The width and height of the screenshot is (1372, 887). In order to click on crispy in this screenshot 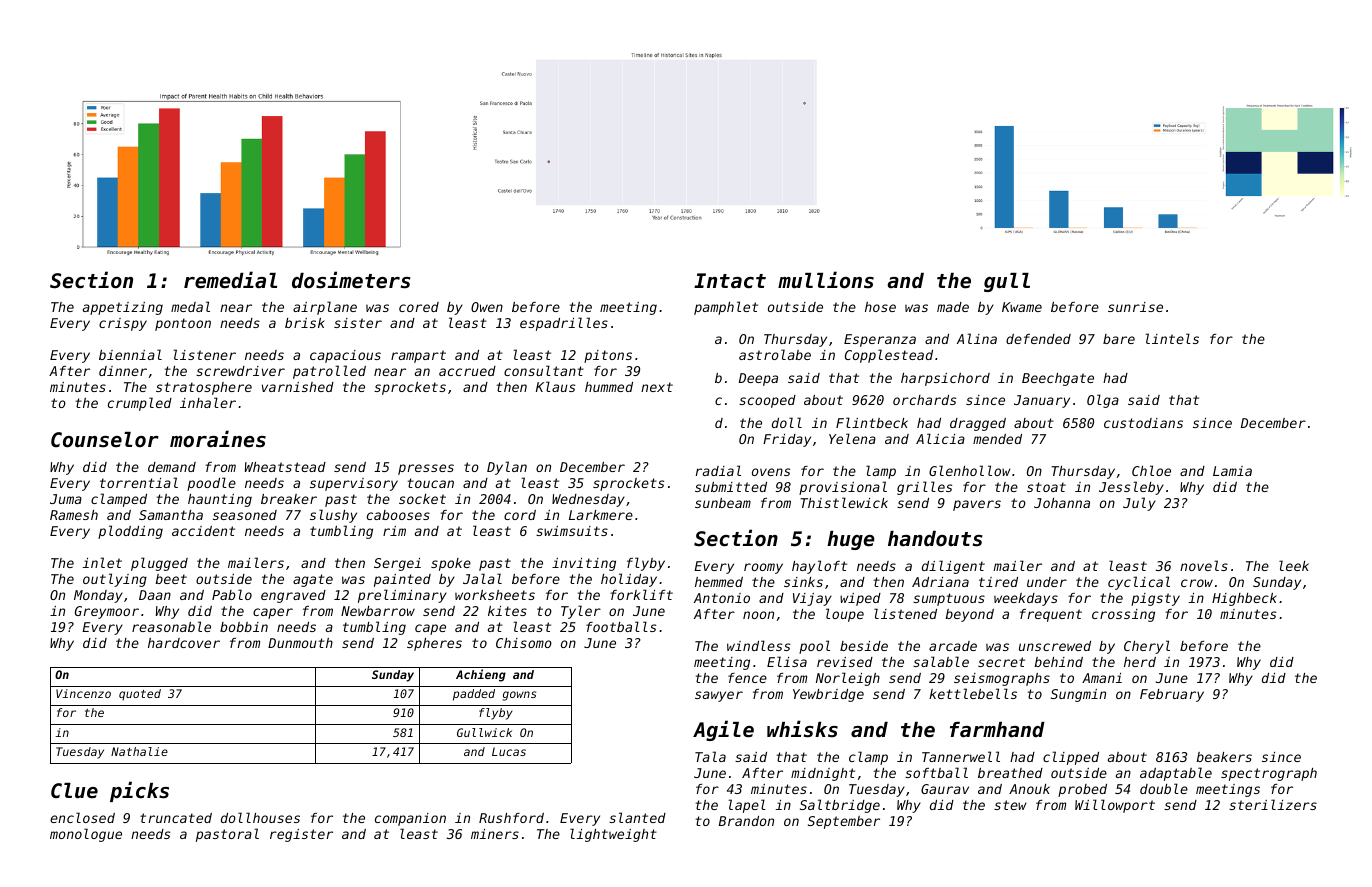, I will do `click(123, 324)`.
